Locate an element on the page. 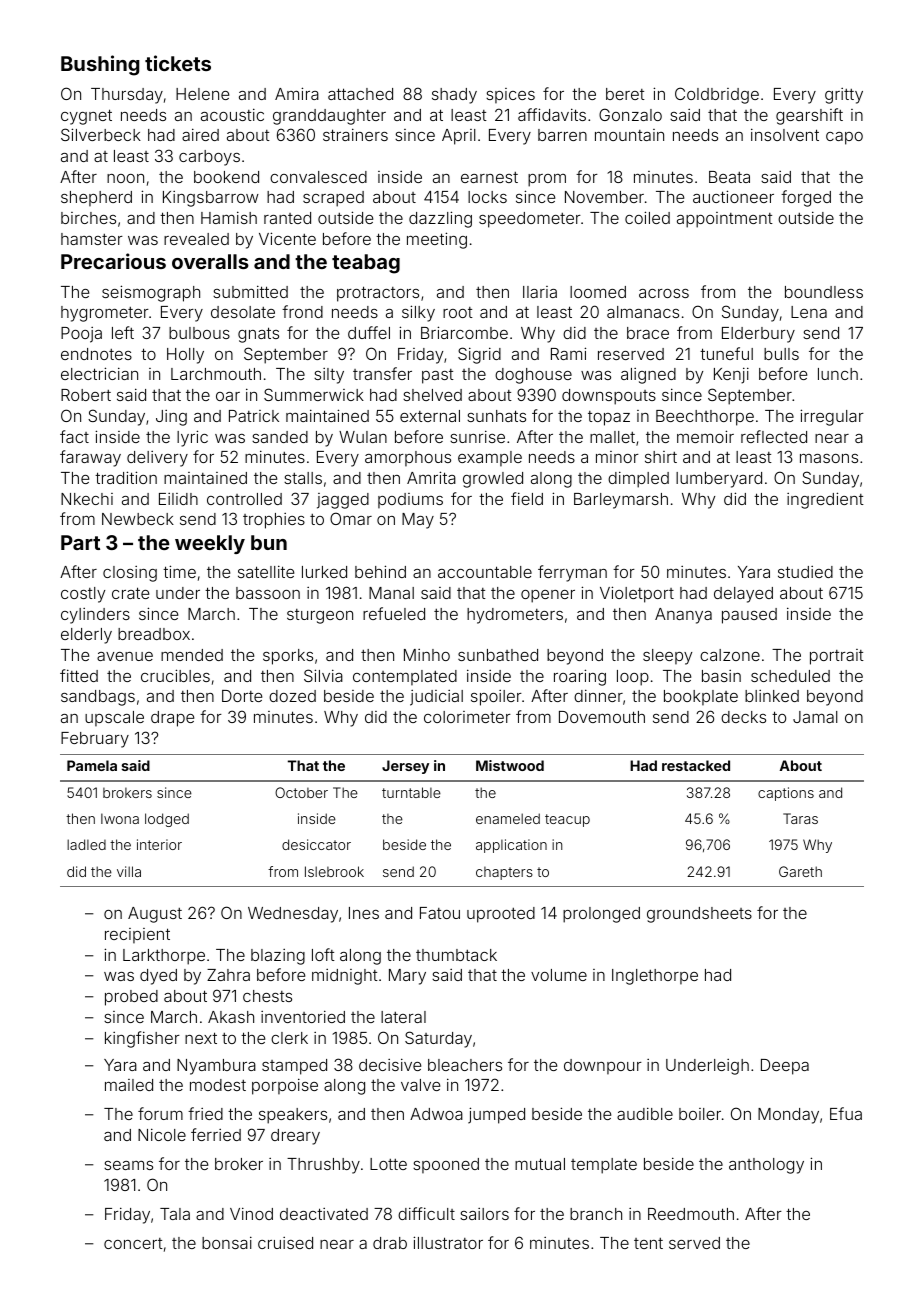 Image resolution: width=924 pixels, height=1308 pixels. portrait is located at coordinates (837, 657).
